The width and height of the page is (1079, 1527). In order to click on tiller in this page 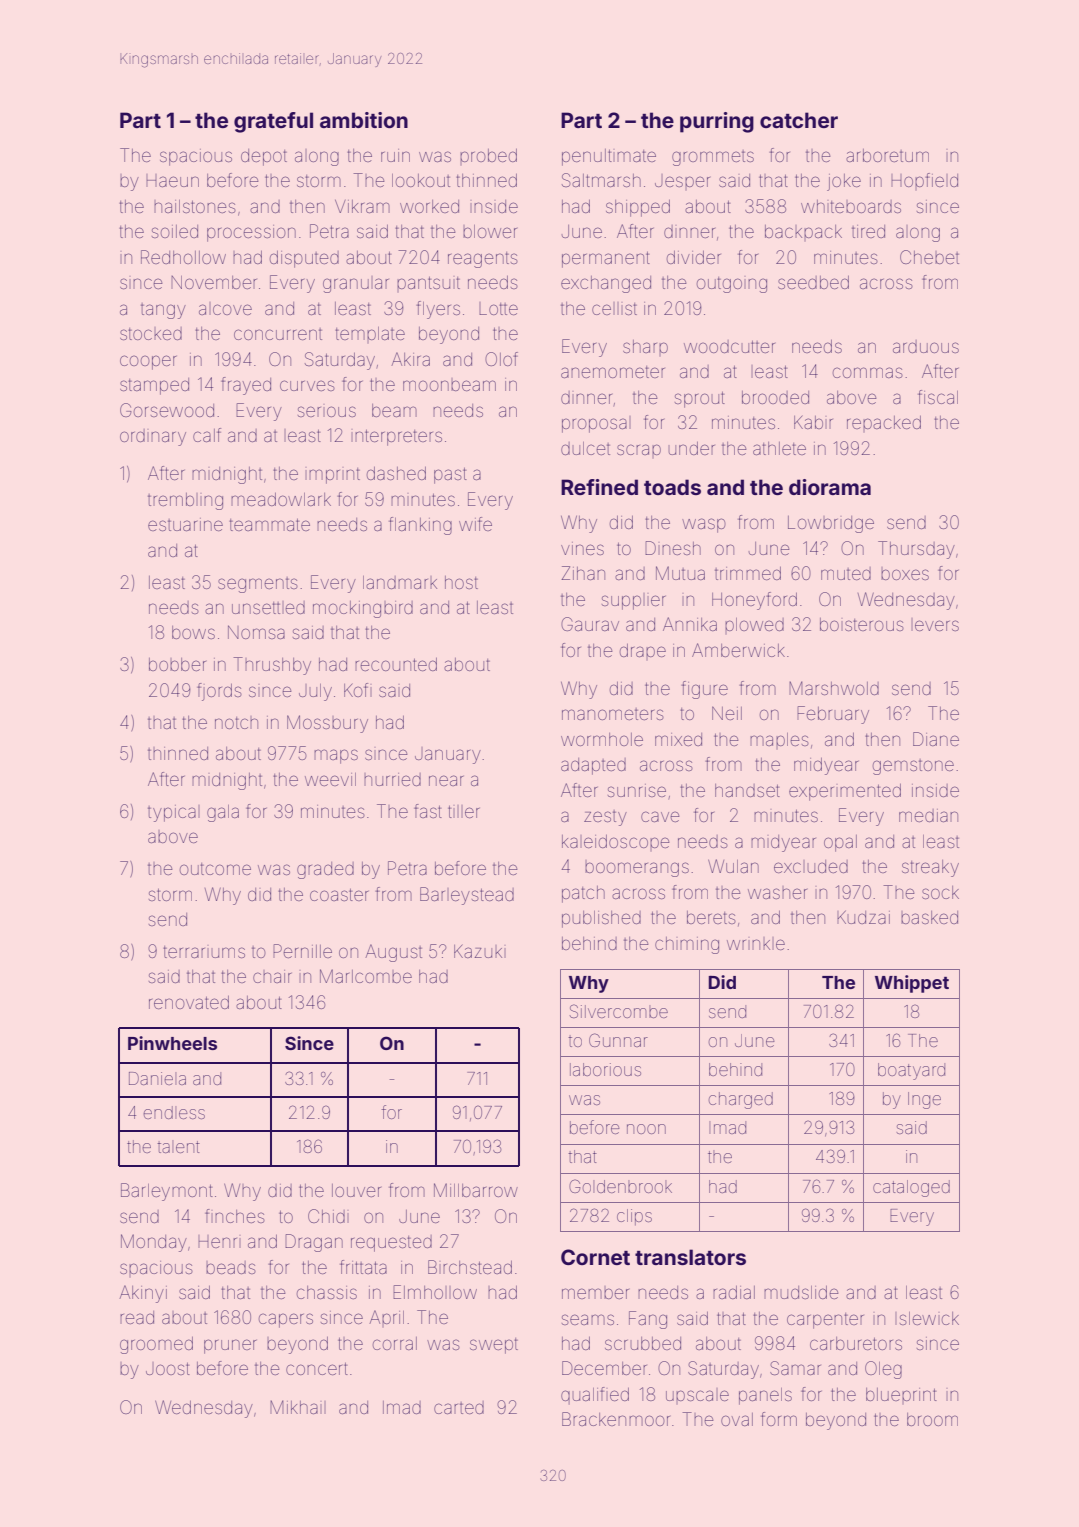, I will do `click(463, 812)`.
